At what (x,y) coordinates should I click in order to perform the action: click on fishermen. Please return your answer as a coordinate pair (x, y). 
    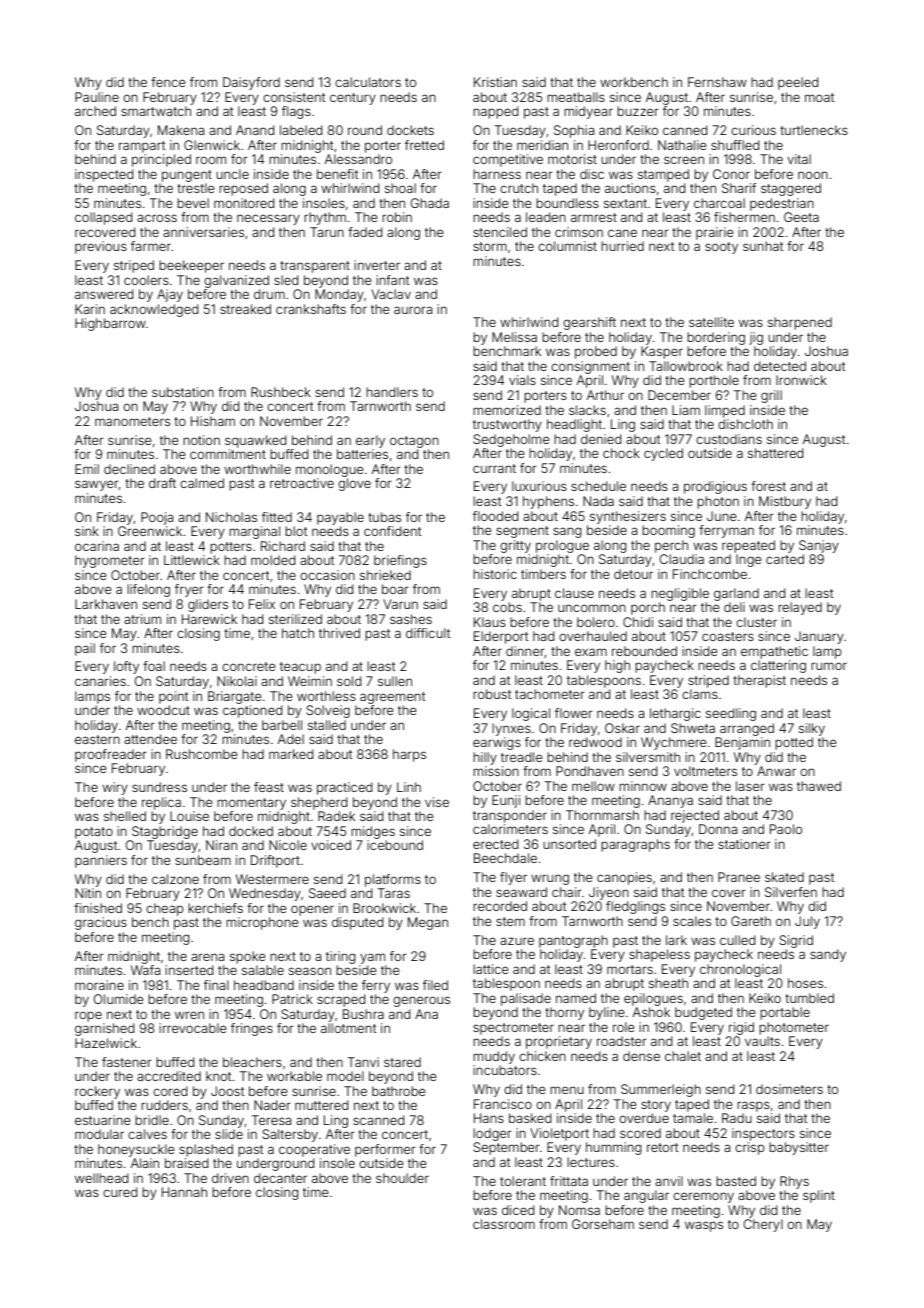
    Looking at the image, I should click on (744, 217).
